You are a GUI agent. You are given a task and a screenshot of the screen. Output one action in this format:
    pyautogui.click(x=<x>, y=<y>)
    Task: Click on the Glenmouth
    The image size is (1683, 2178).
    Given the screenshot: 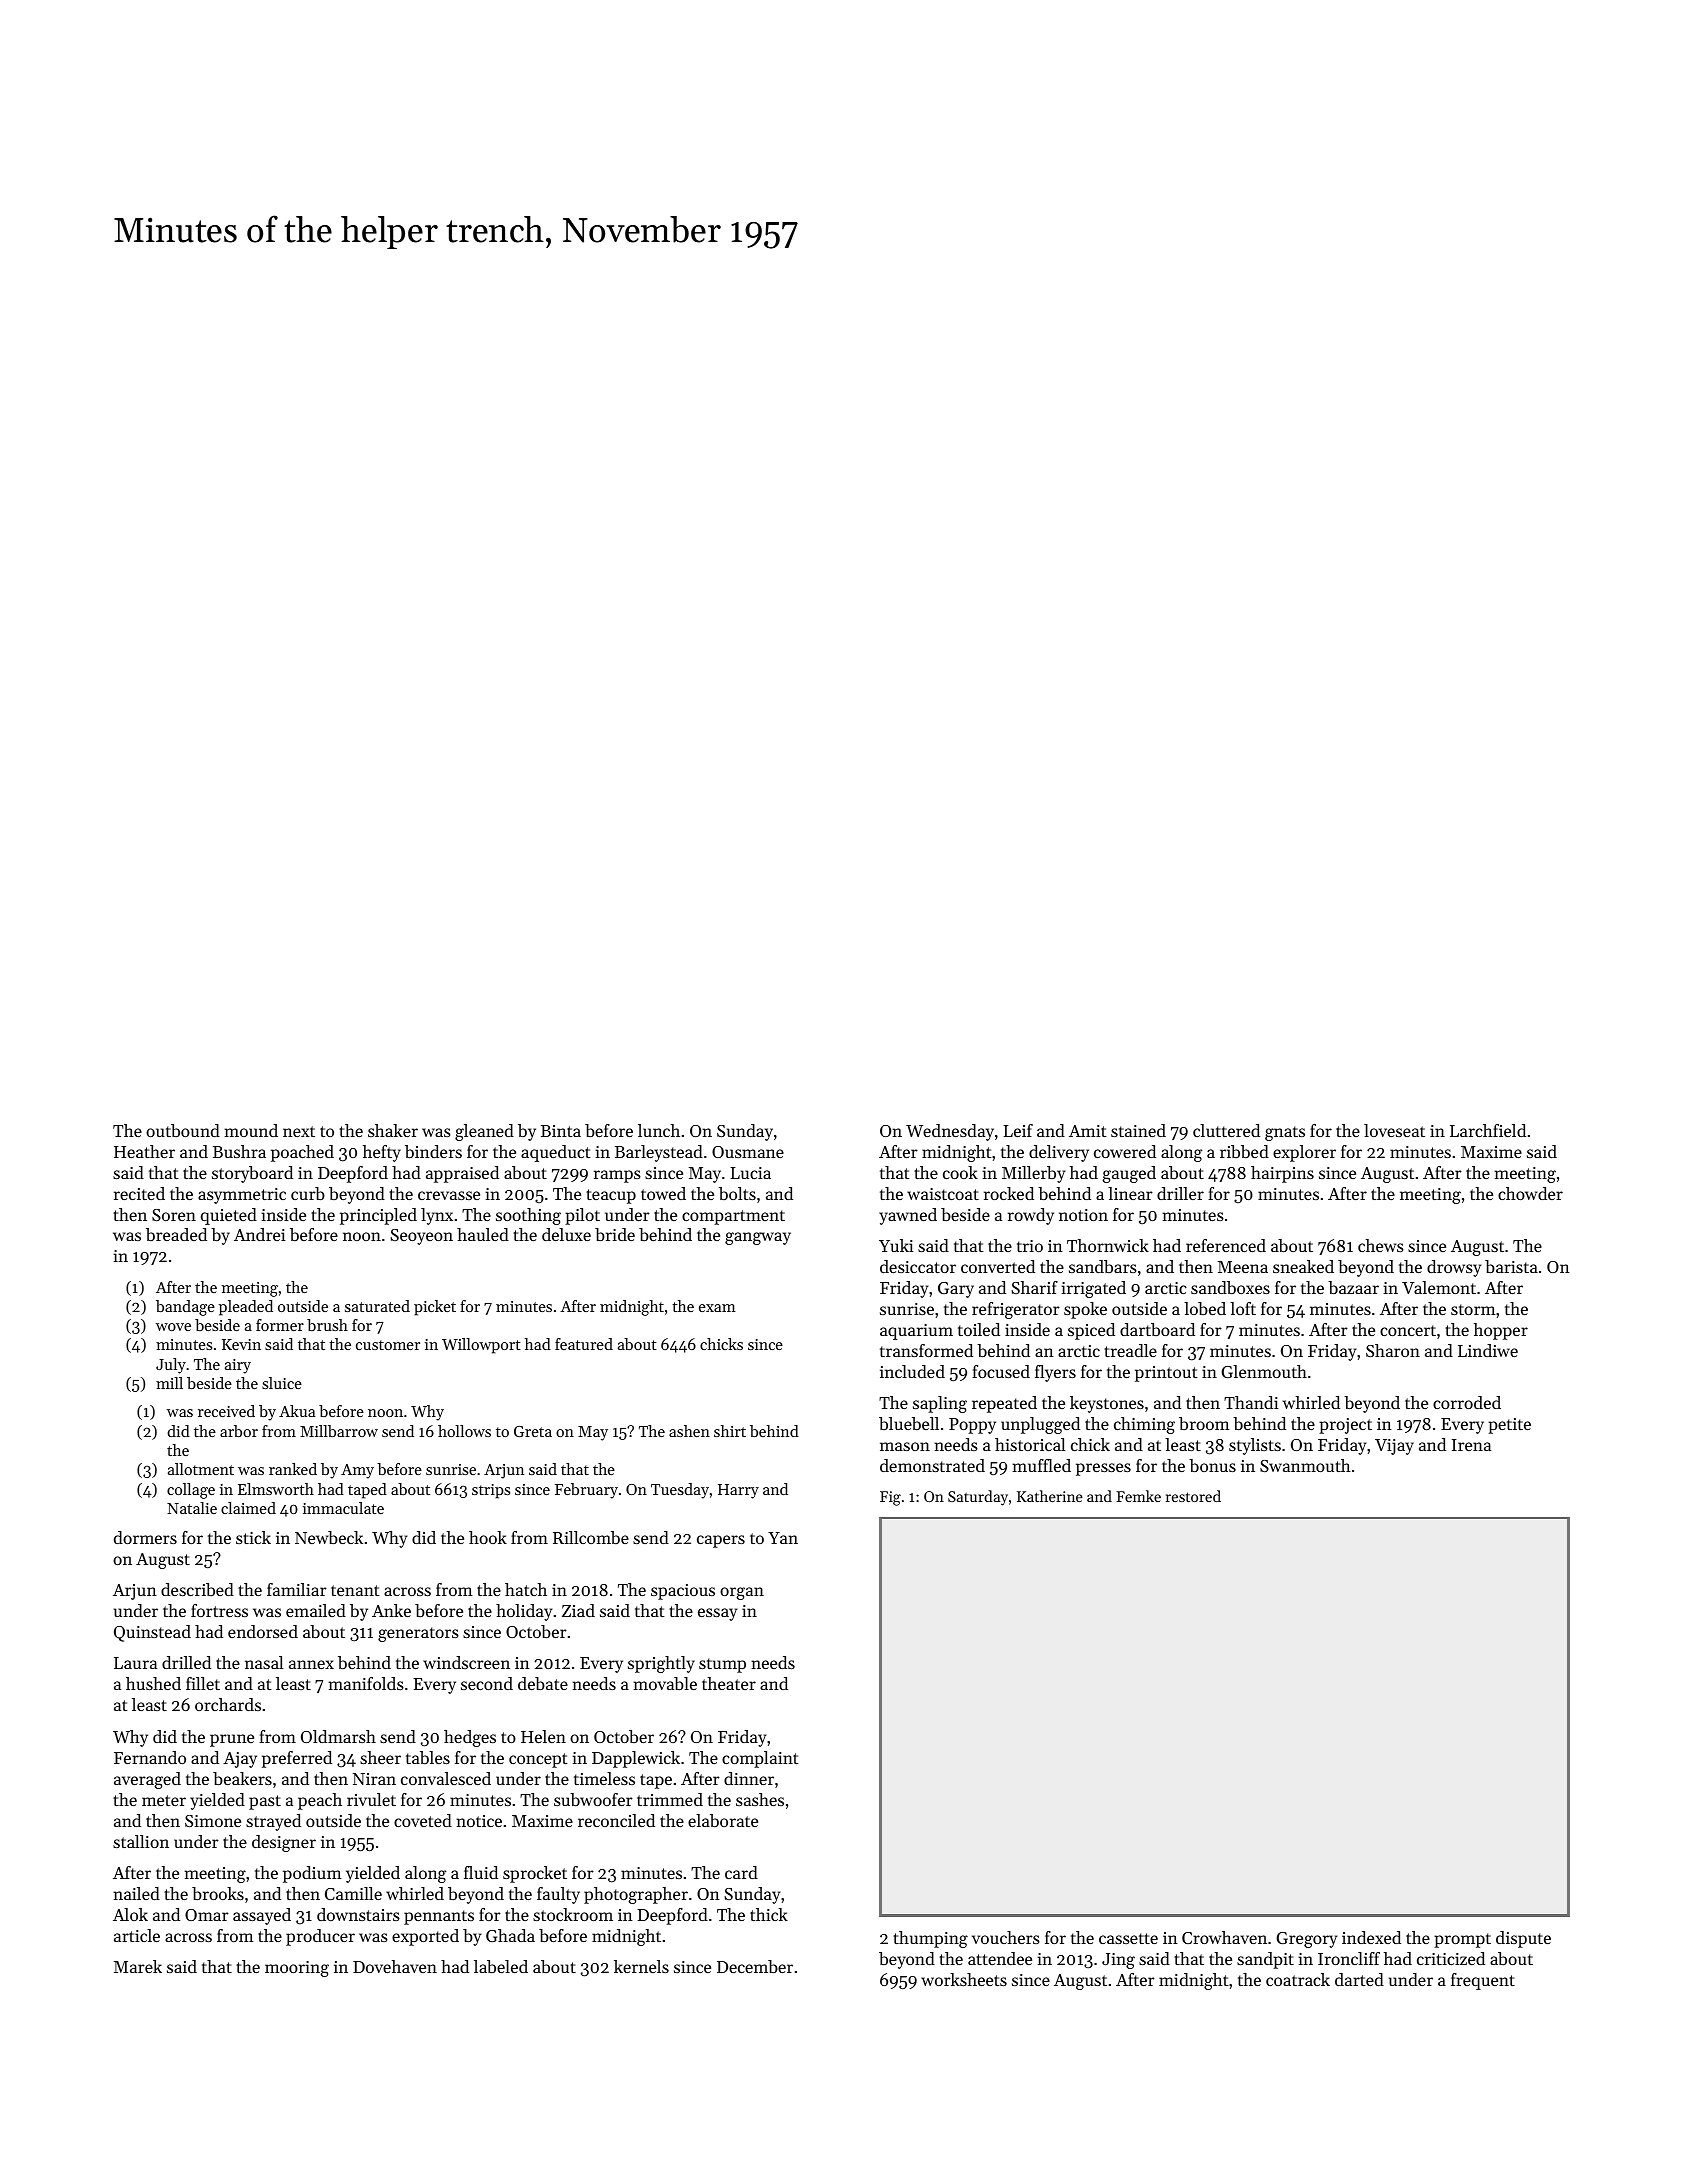 What is the action you would take?
    pyautogui.click(x=1264, y=1371)
